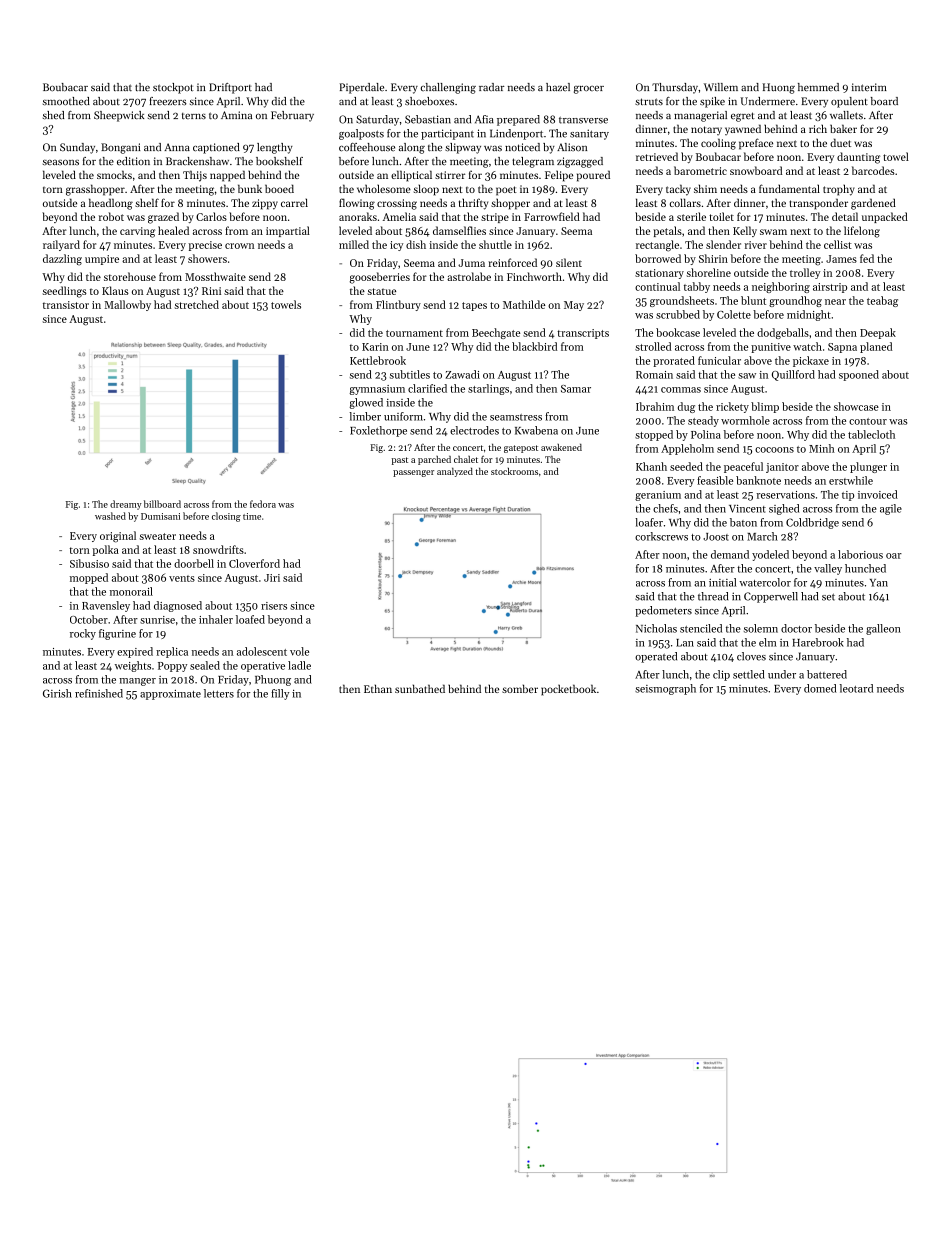 This document has width=952, height=1233. I want to click on Mallowby, so click(127, 305).
